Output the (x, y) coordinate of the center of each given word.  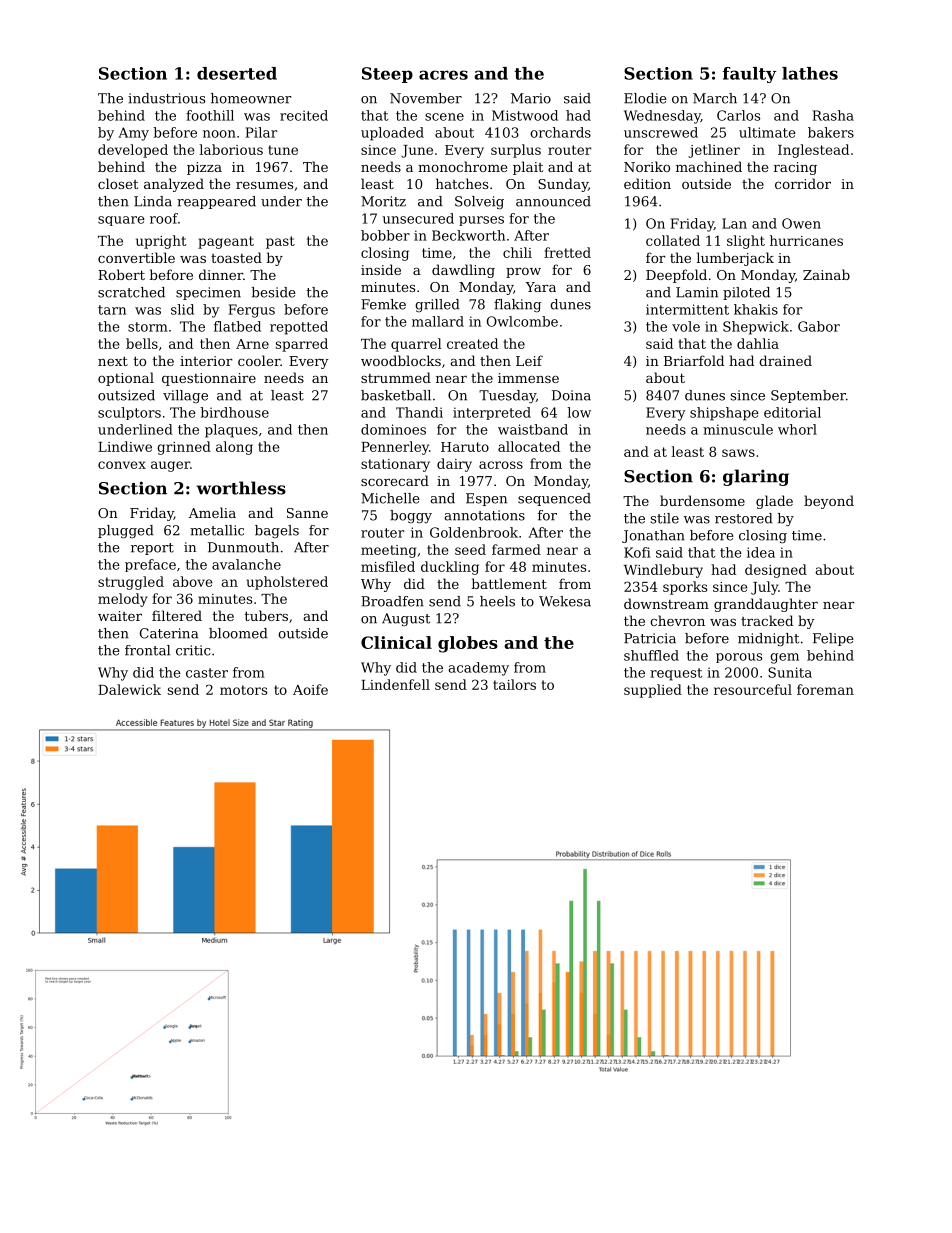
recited (304, 115)
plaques (231, 431)
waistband (533, 429)
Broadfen (392, 601)
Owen (801, 223)
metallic (217, 530)
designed (776, 571)
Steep (387, 75)
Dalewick (129, 689)
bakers (831, 132)
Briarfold (694, 360)
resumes (264, 185)
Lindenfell (395, 684)
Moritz (383, 201)
